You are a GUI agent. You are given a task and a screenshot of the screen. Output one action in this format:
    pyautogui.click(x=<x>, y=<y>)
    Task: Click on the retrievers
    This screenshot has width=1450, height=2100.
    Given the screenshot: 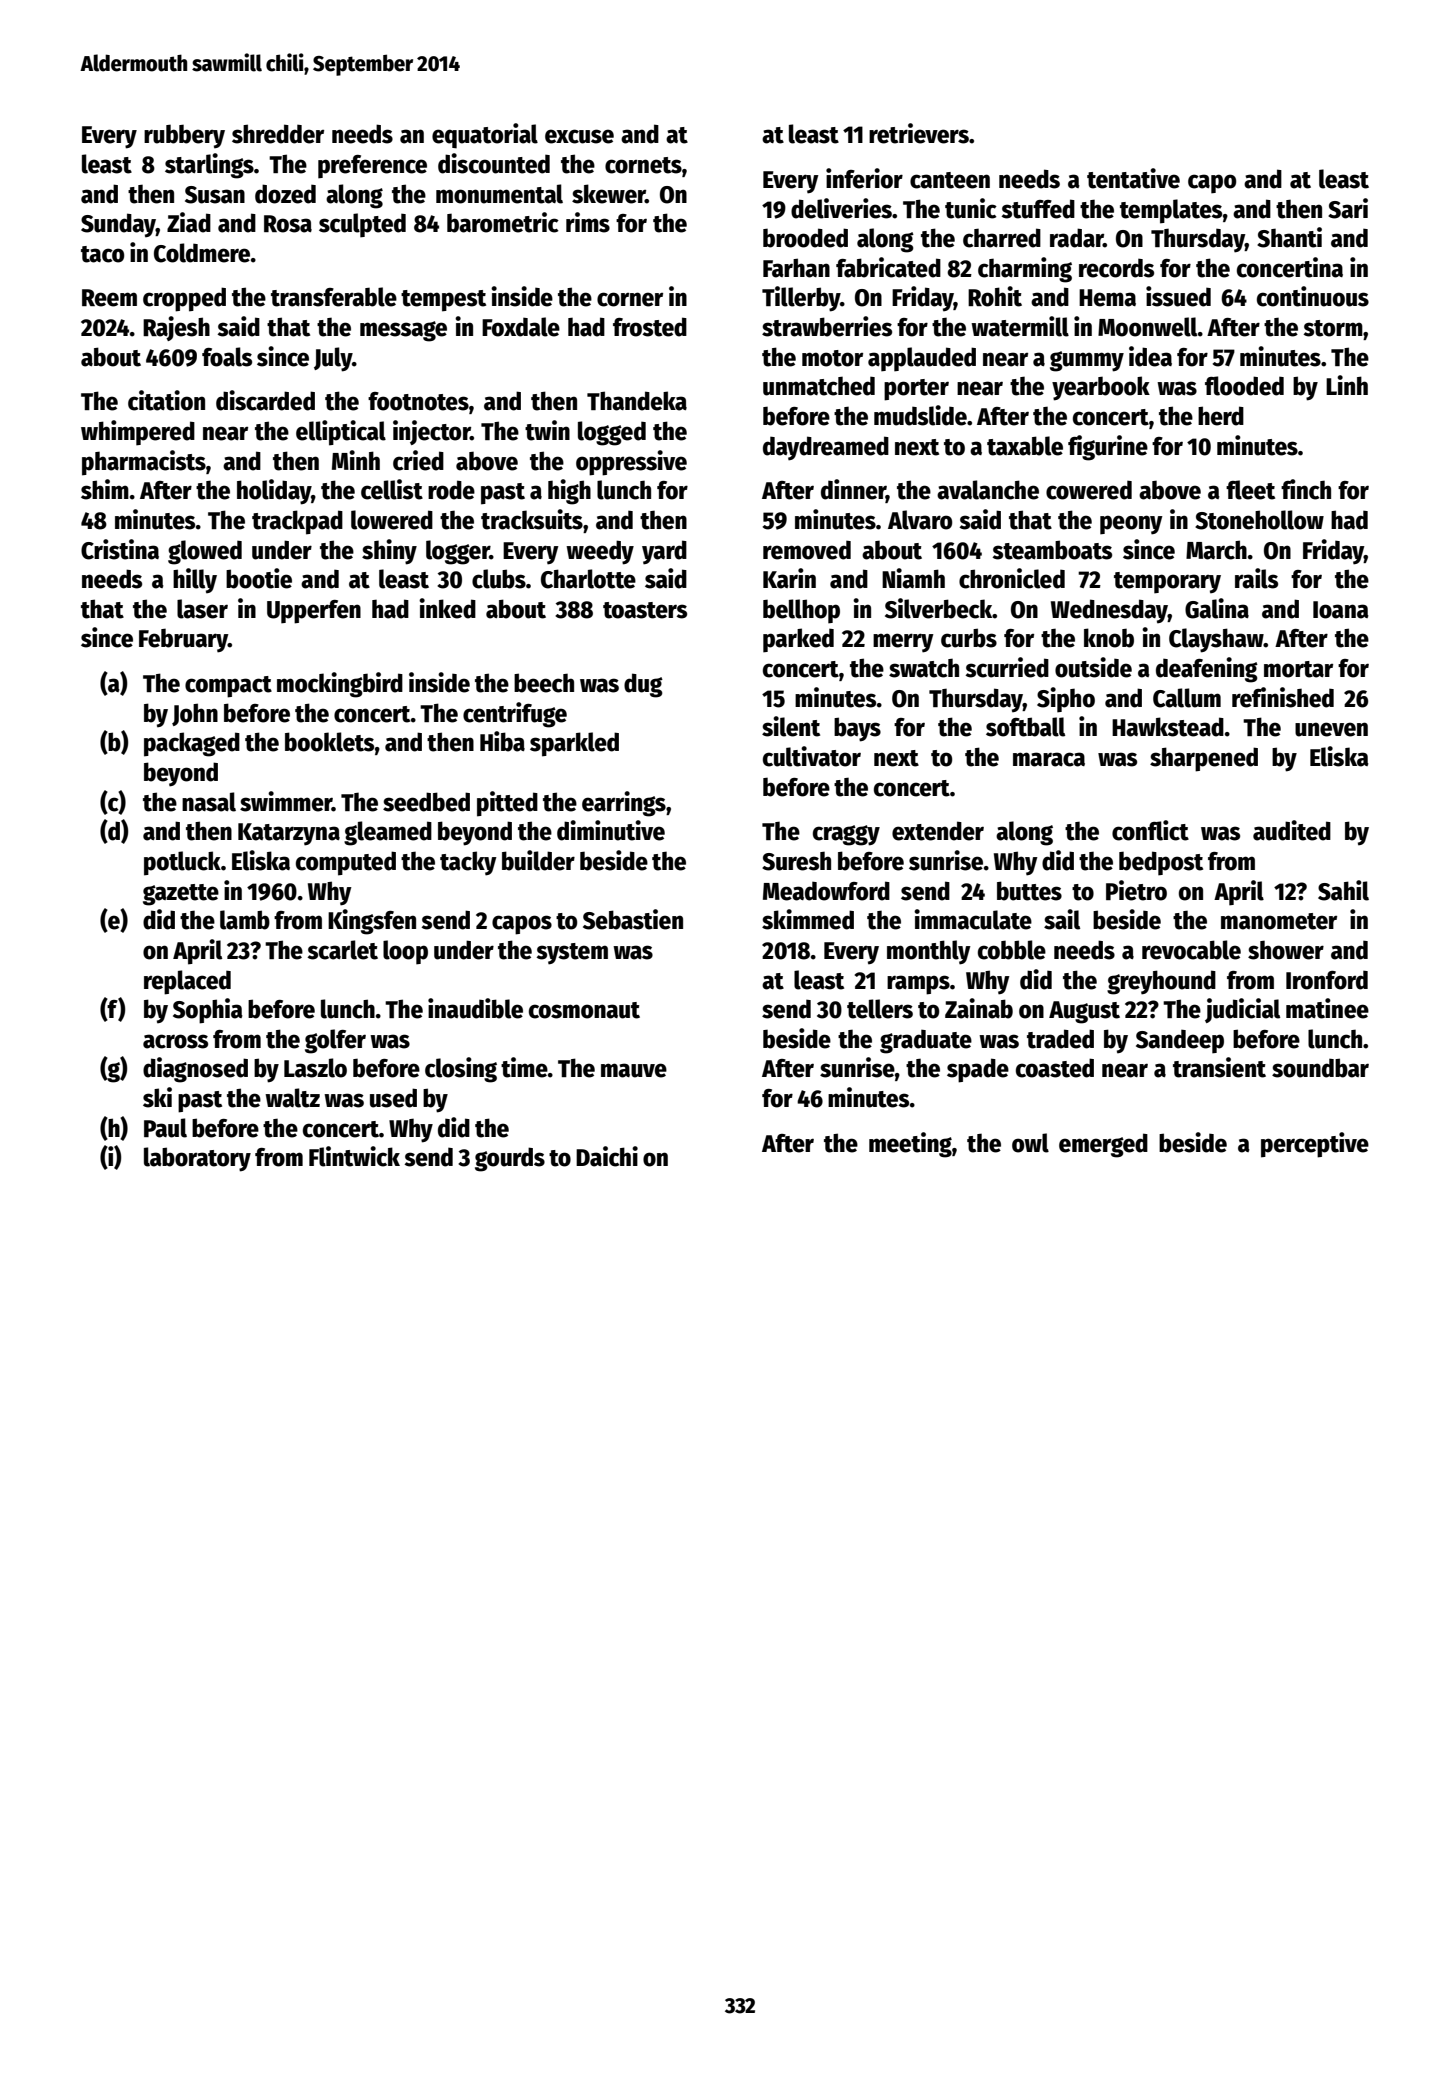 What is the action you would take?
    pyautogui.click(x=919, y=133)
